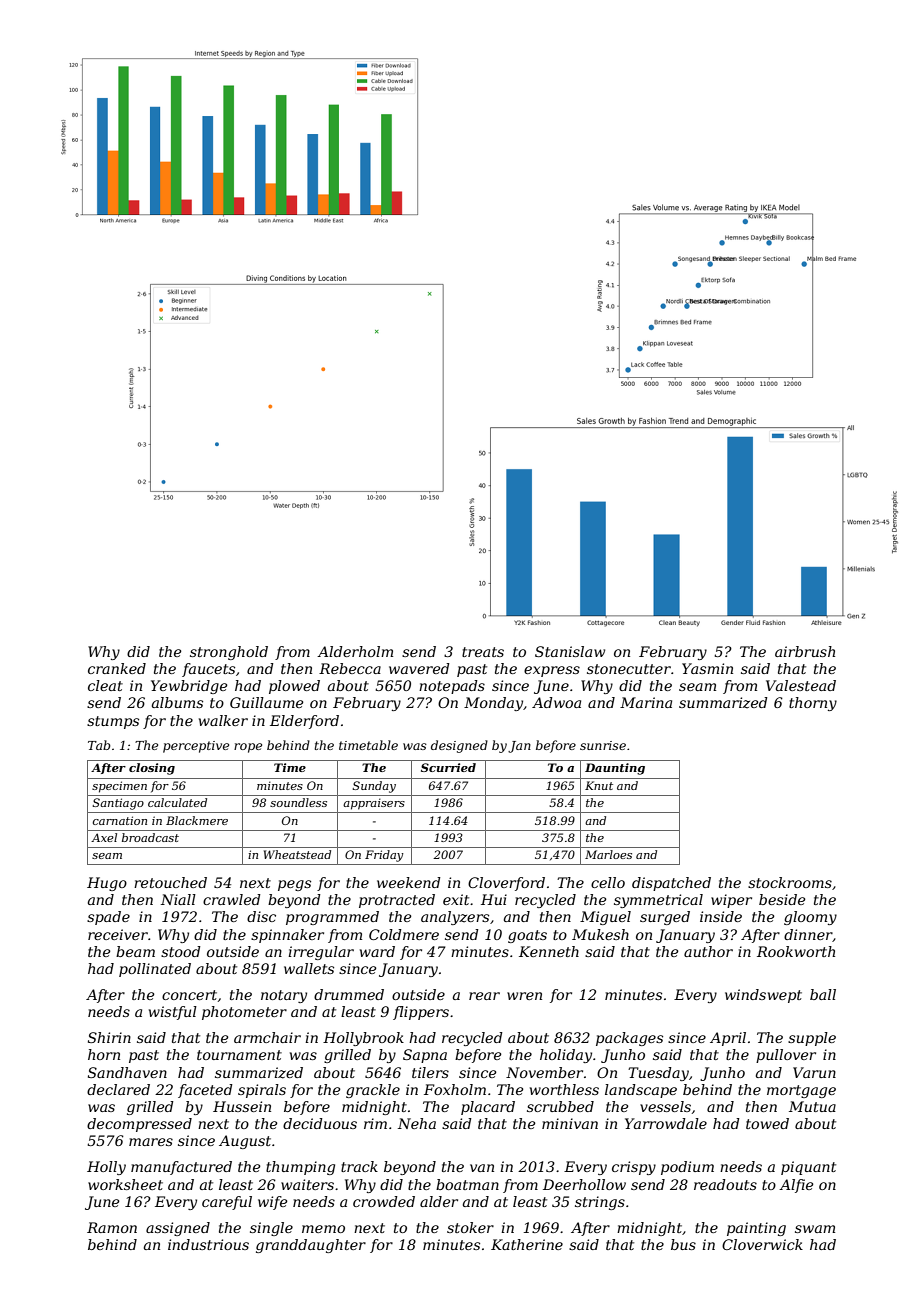  I want to click on airbrush, so click(805, 651).
